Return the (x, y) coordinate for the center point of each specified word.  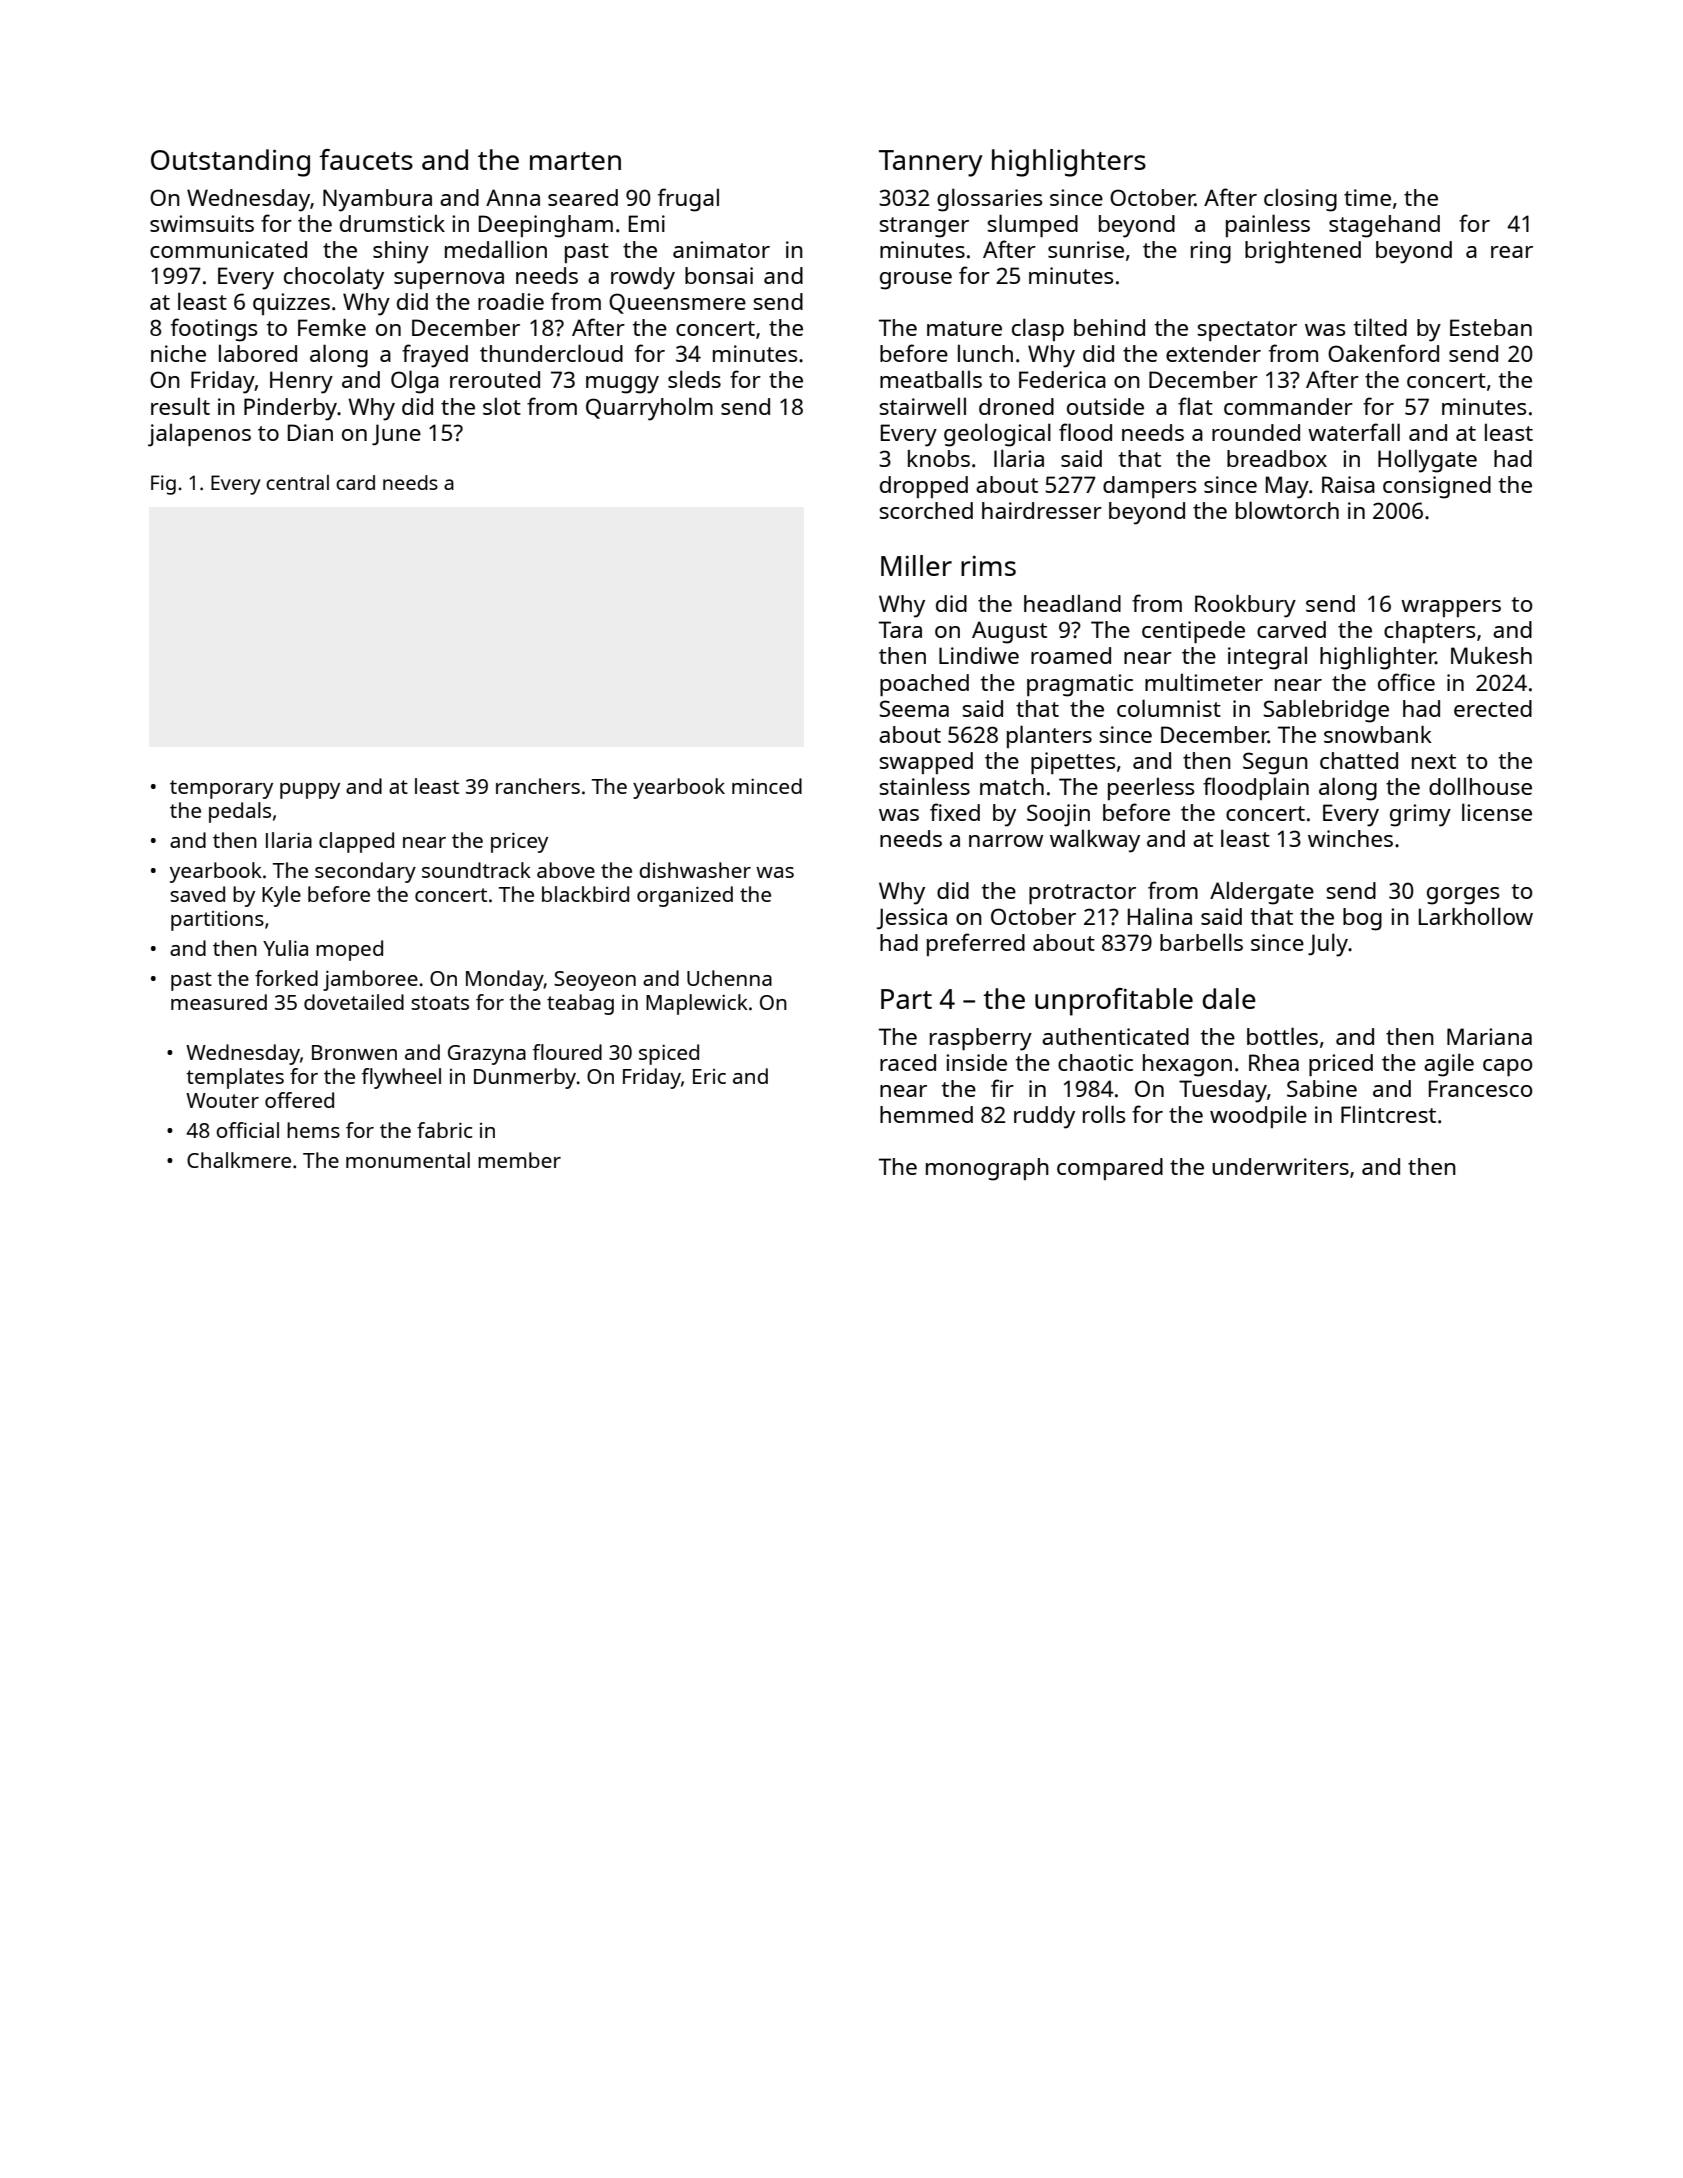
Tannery (931, 163)
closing (1300, 200)
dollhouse (1480, 786)
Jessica (912, 919)
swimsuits (202, 223)
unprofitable (1114, 1002)
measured (219, 1002)
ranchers (538, 786)
